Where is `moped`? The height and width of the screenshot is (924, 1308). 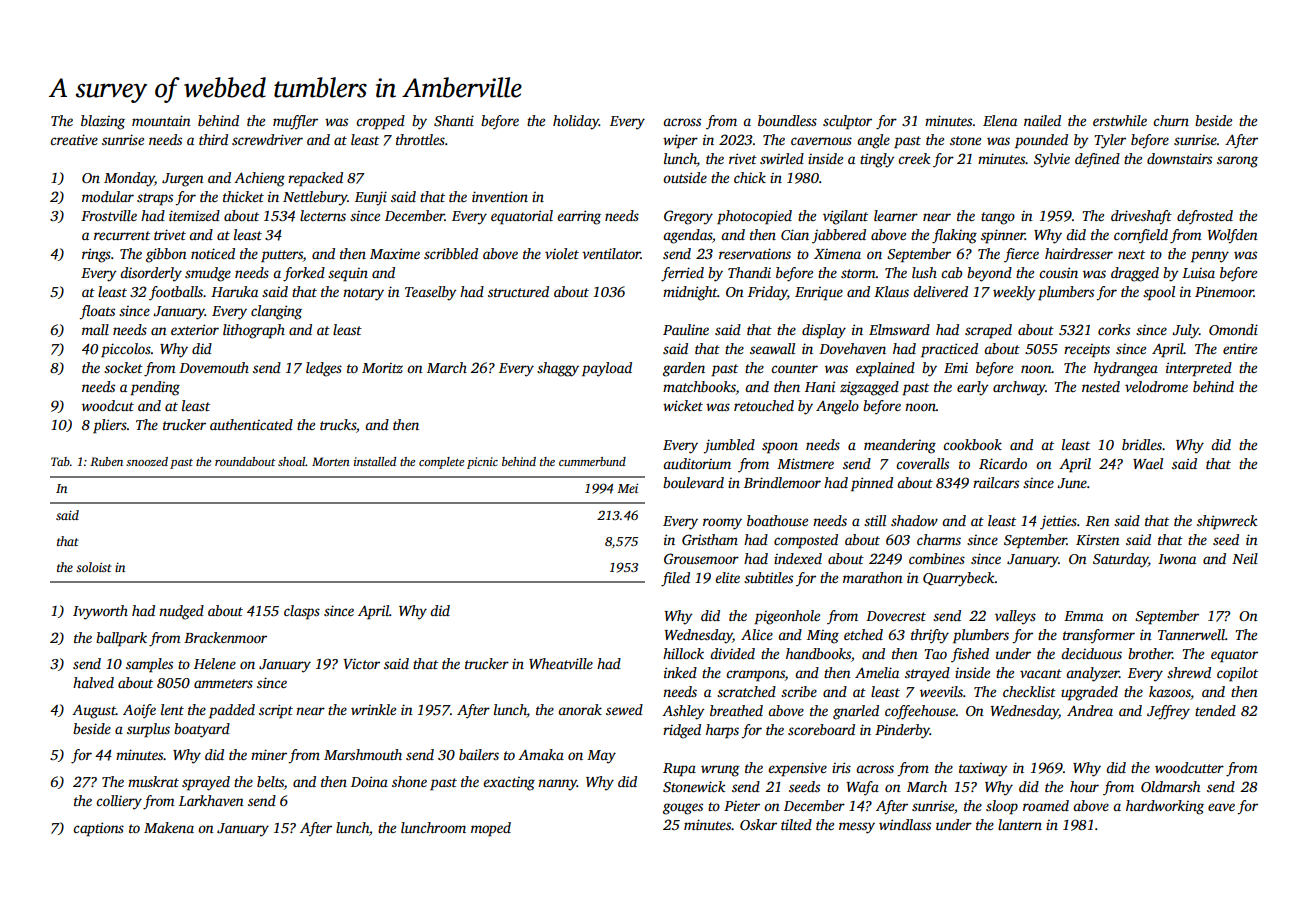
moped is located at coordinates (491, 829).
